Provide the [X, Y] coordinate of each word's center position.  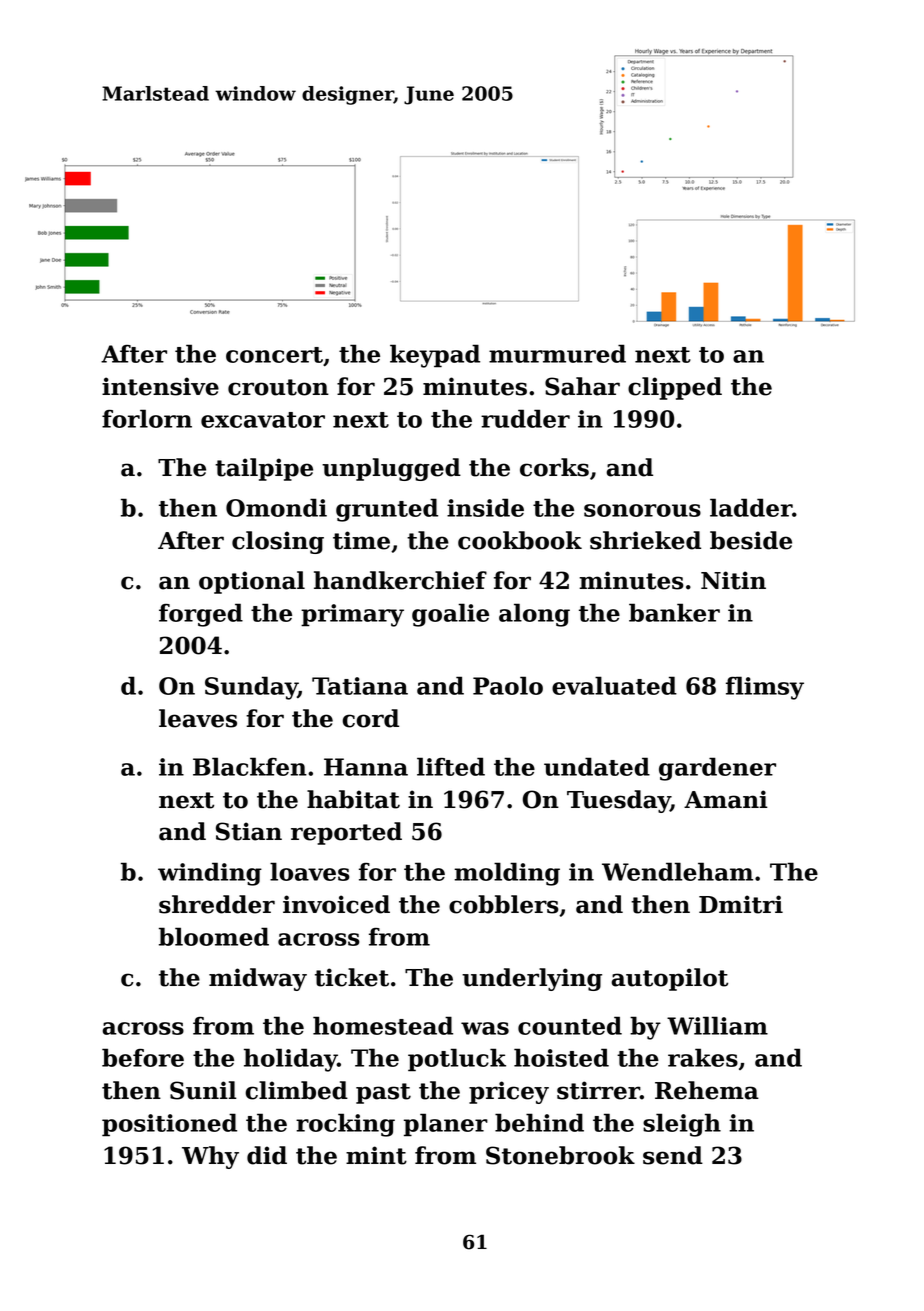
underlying [532, 979]
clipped [675, 388]
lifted [451, 766]
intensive [160, 386]
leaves [198, 718]
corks [554, 467]
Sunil [203, 1090]
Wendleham [677, 871]
